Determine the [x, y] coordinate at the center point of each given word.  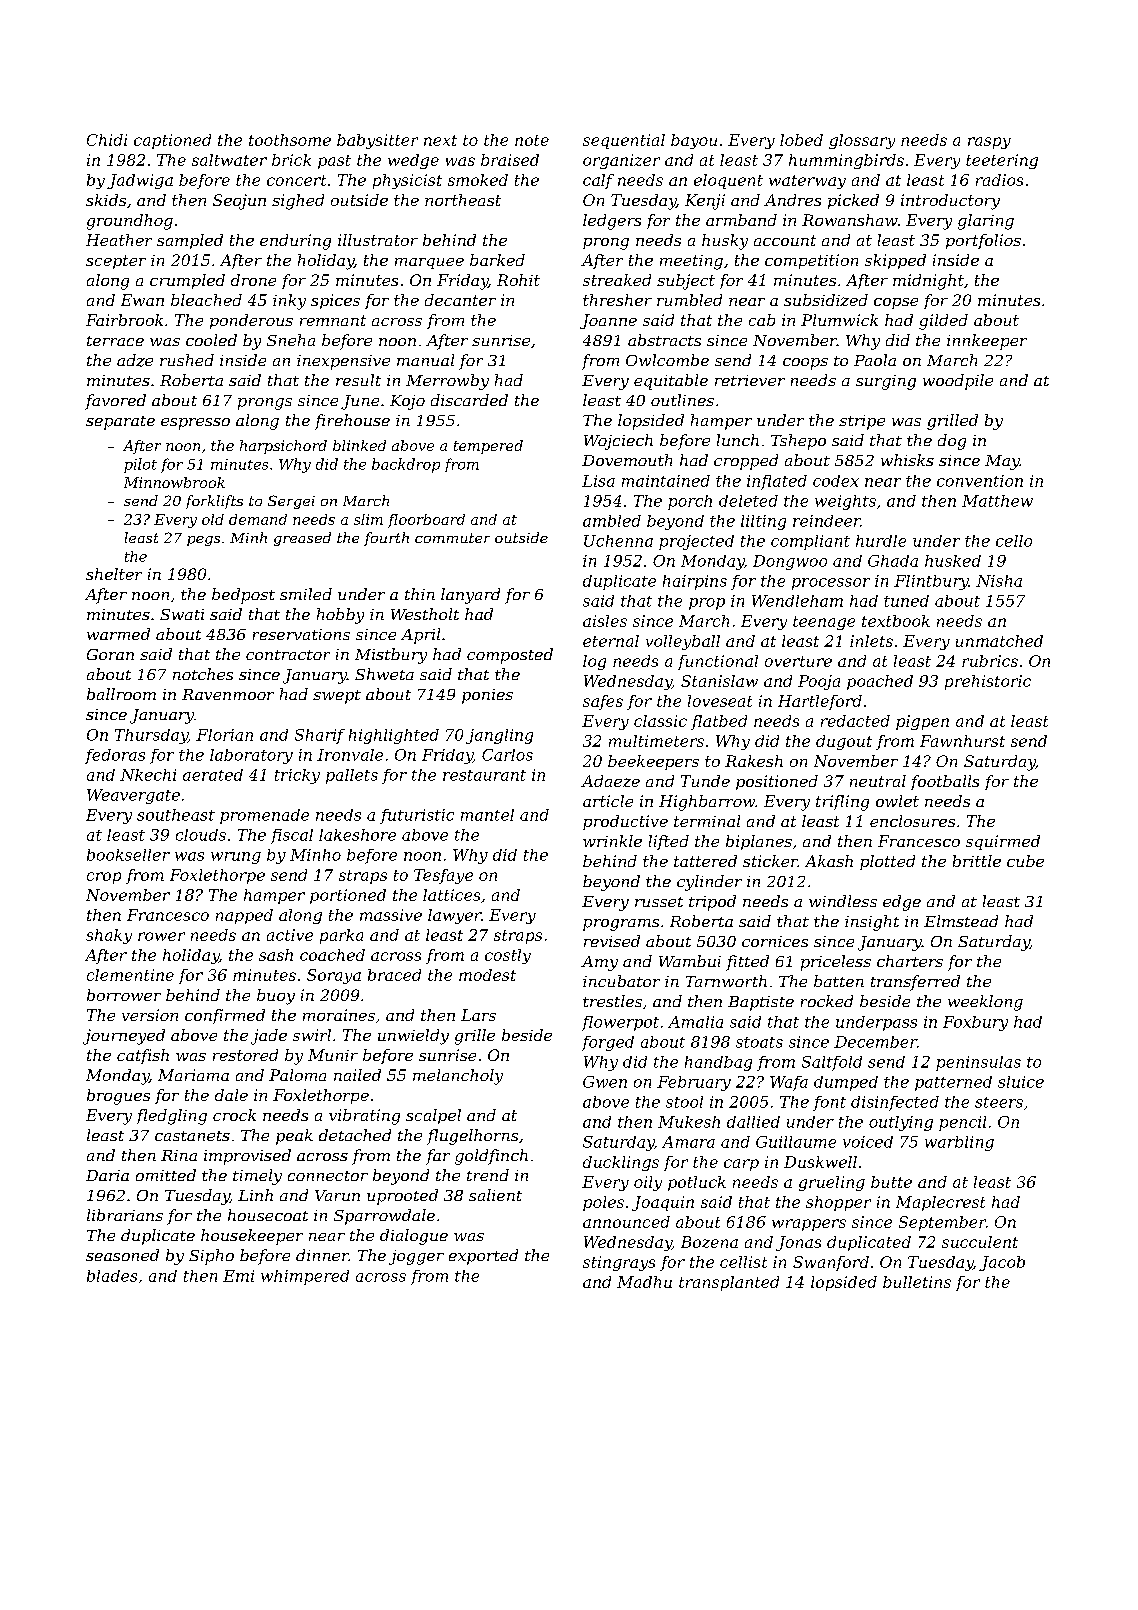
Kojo [407, 402]
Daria [107, 1175]
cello [1014, 541]
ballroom [121, 694]
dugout [844, 742]
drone [253, 280]
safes [603, 702]
